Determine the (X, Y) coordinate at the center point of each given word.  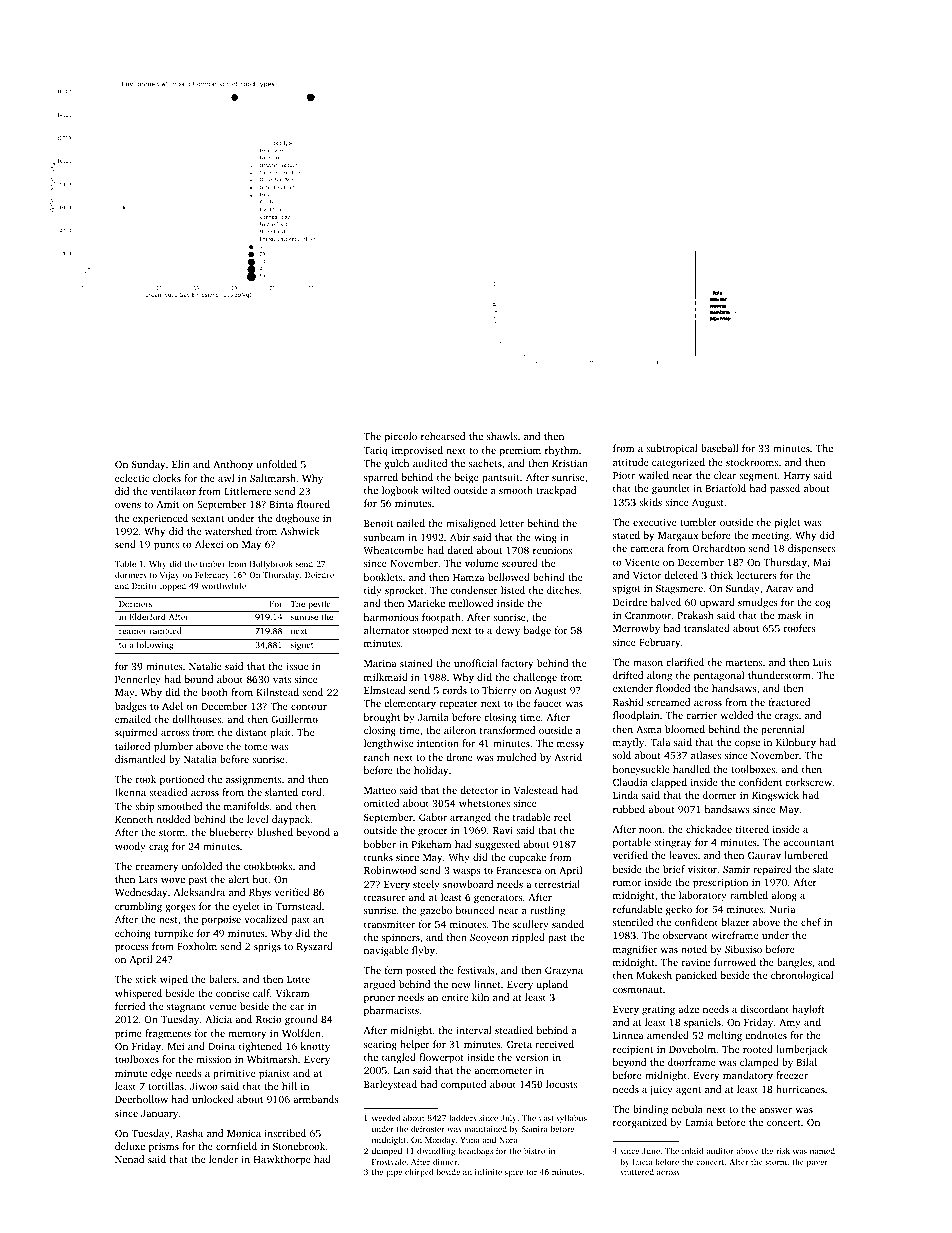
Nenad (129, 1159)
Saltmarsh (273, 478)
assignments (253, 780)
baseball (720, 448)
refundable (637, 909)
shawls (502, 436)
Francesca (518, 870)
